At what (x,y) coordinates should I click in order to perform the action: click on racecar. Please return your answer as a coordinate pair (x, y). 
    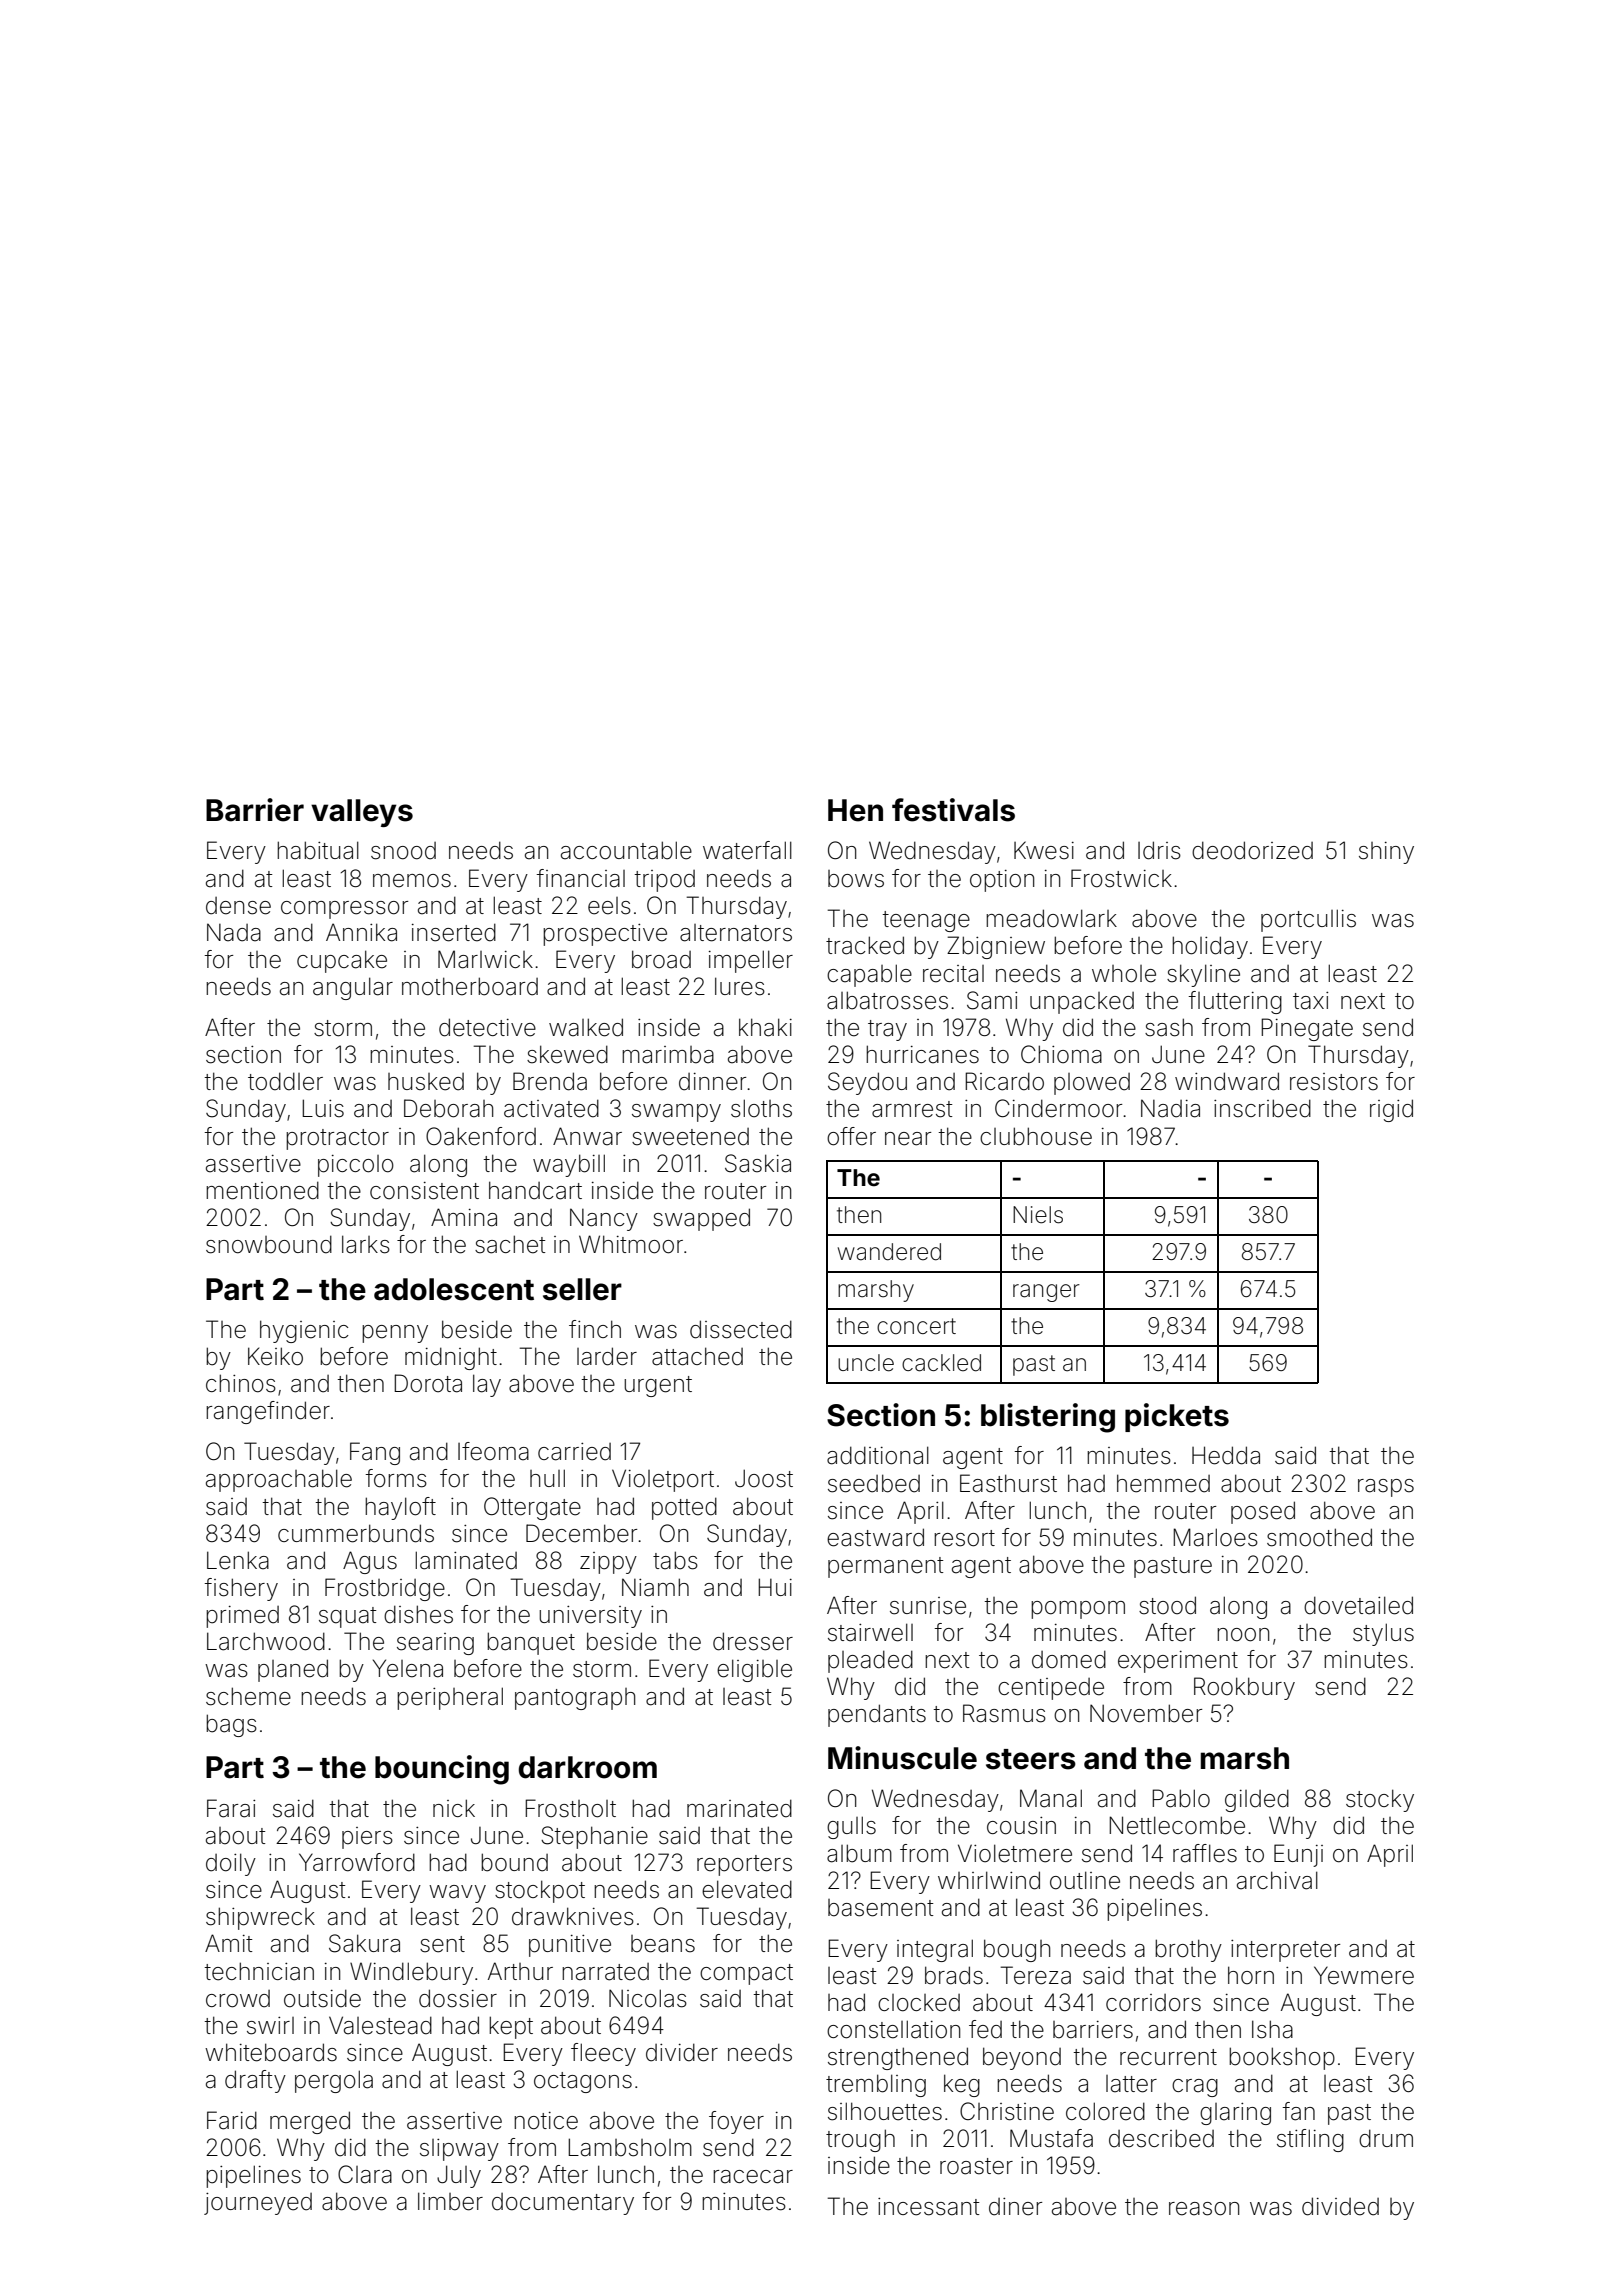
    Looking at the image, I should click on (753, 2177).
